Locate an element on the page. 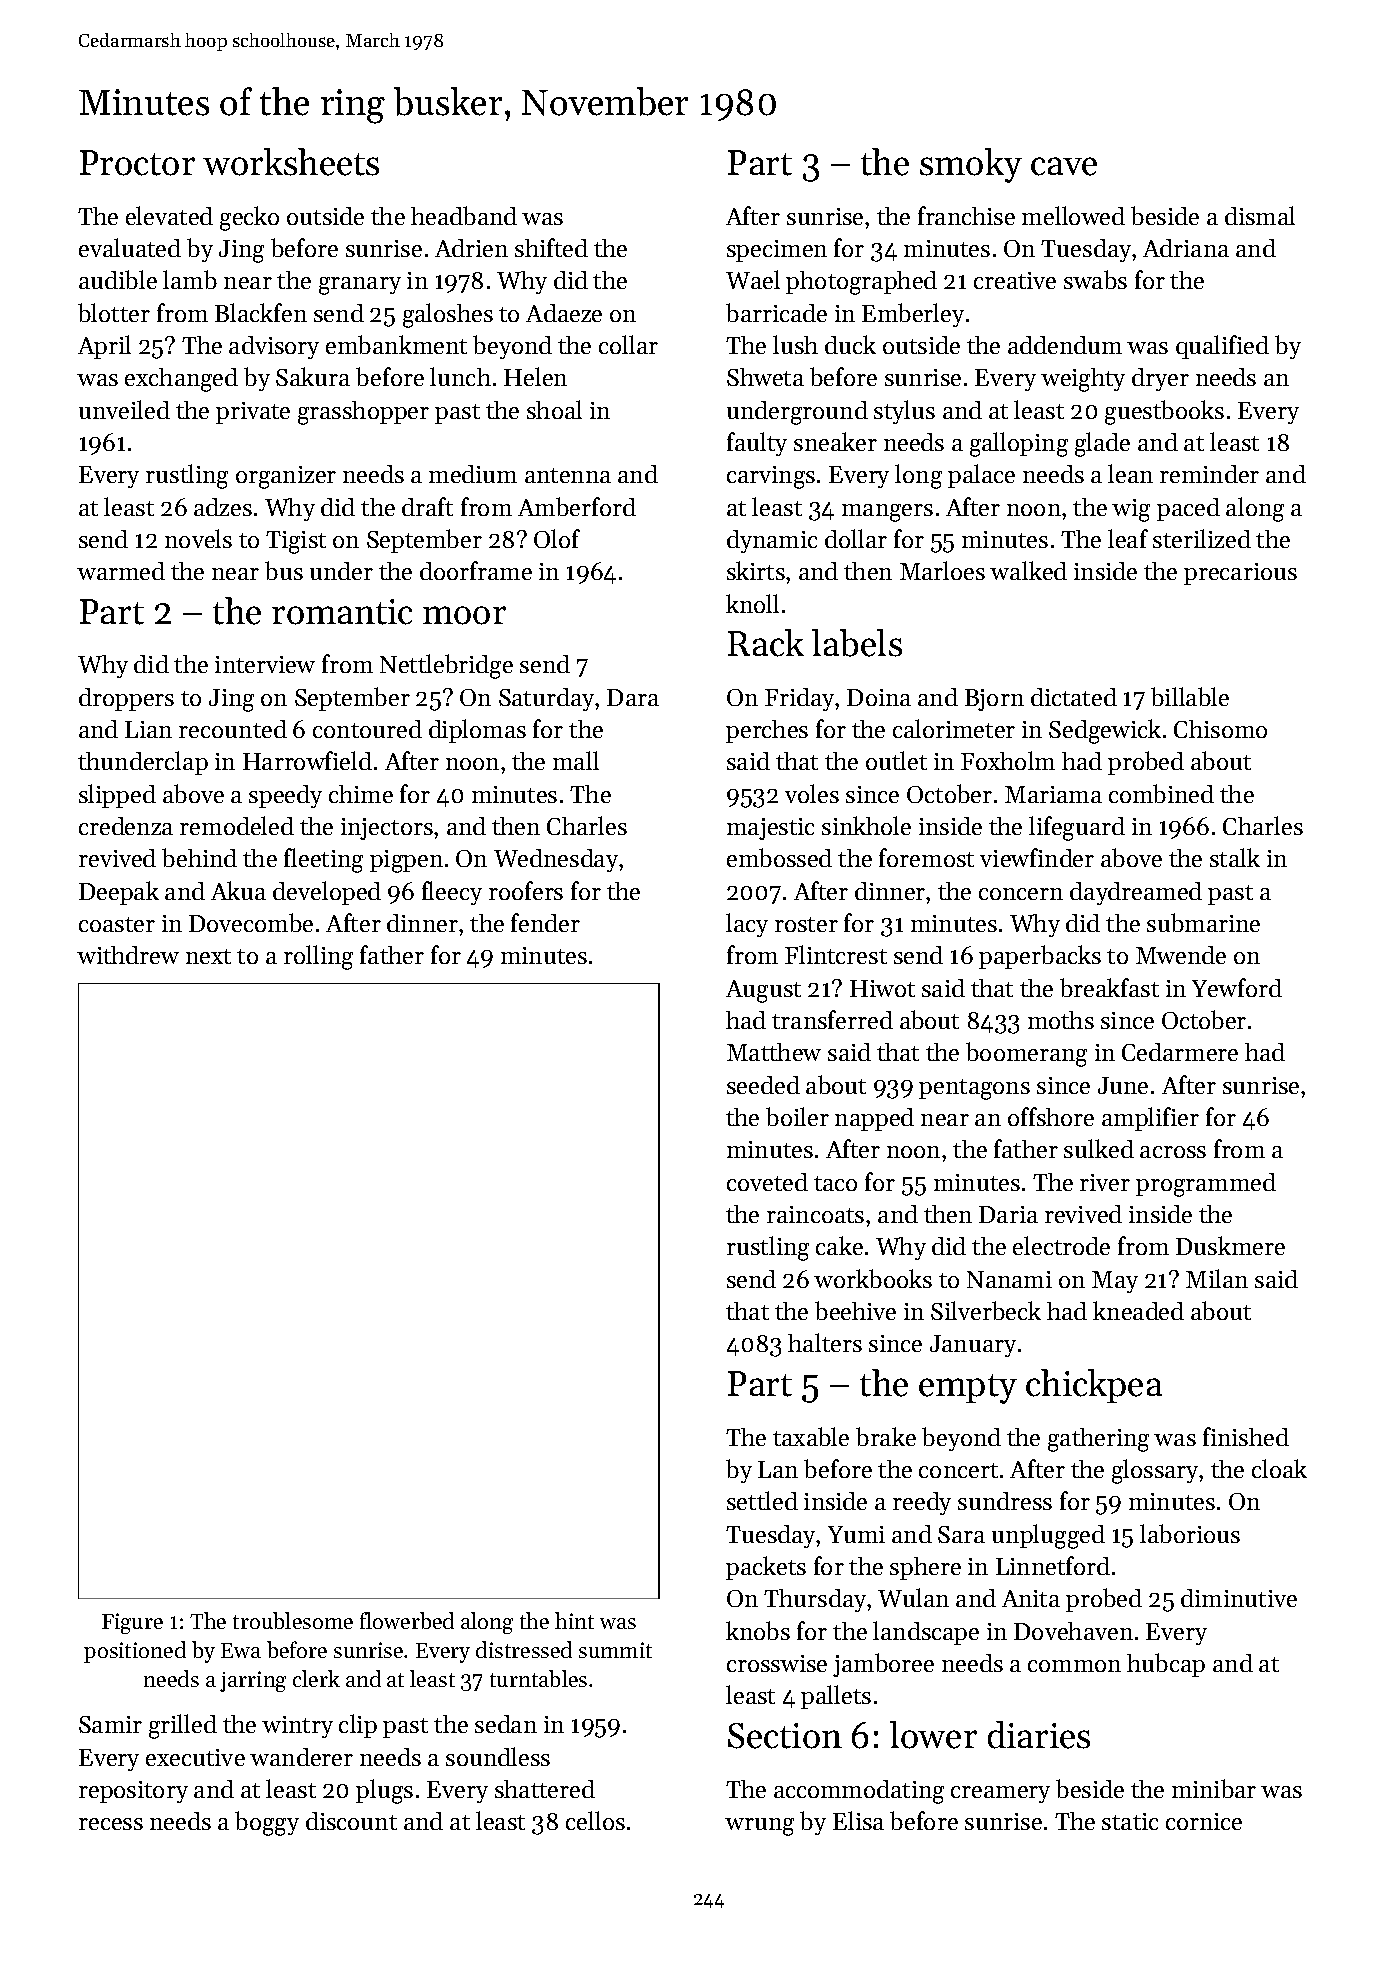 This document has width=1386, height=1969. troublesome is located at coordinates (293, 1620).
